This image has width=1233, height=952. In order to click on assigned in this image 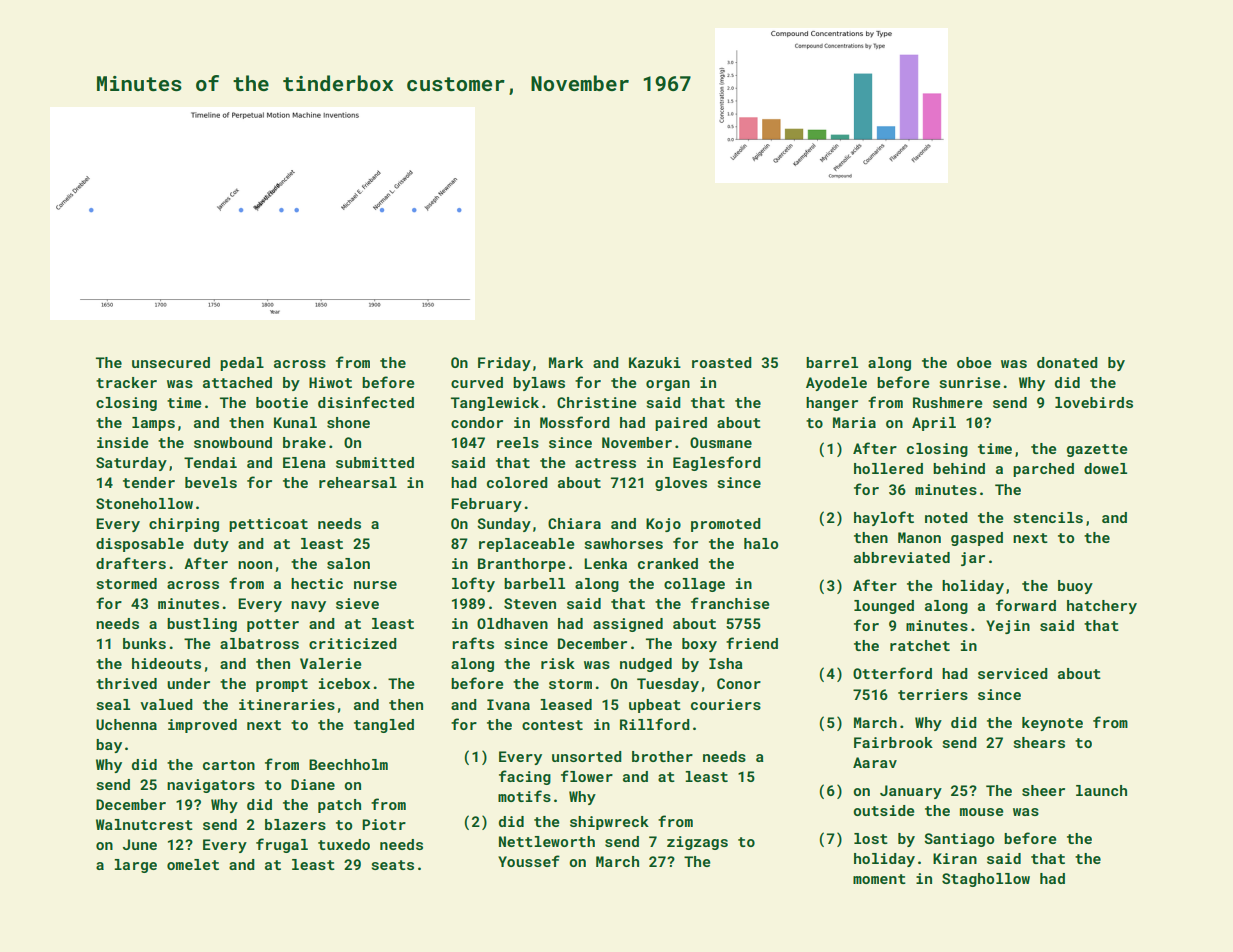, I will do `click(628, 625)`.
